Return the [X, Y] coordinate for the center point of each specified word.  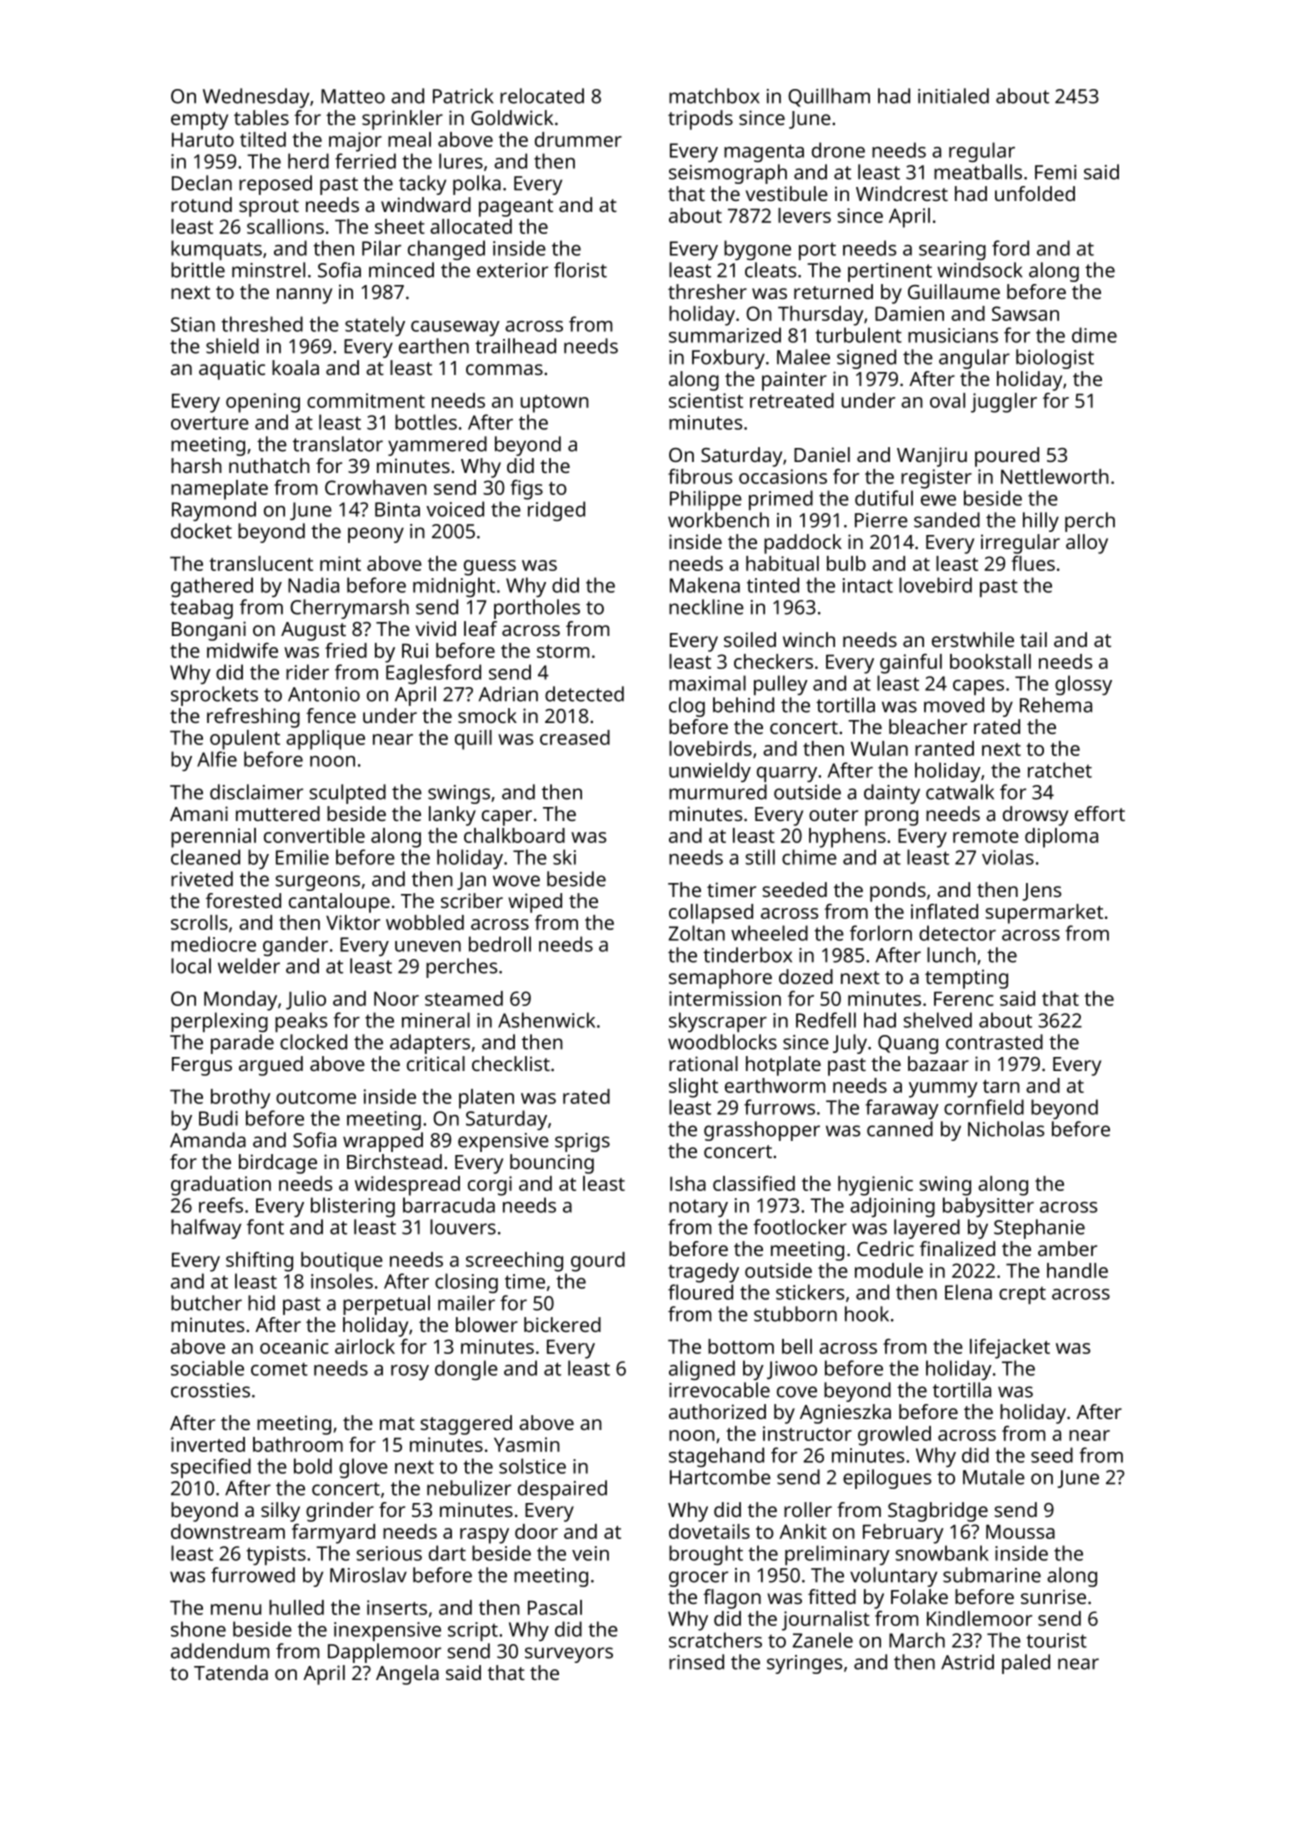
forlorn [881, 933]
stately [375, 326]
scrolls [199, 922]
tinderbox [747, 955]
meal [409, 139]
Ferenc [964, 999]
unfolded [1035, 193]
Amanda [208, 1140]
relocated [542, 96]
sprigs [582, 1142]
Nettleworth [1055, 476]
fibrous [700, 476]
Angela [407, 1675]
